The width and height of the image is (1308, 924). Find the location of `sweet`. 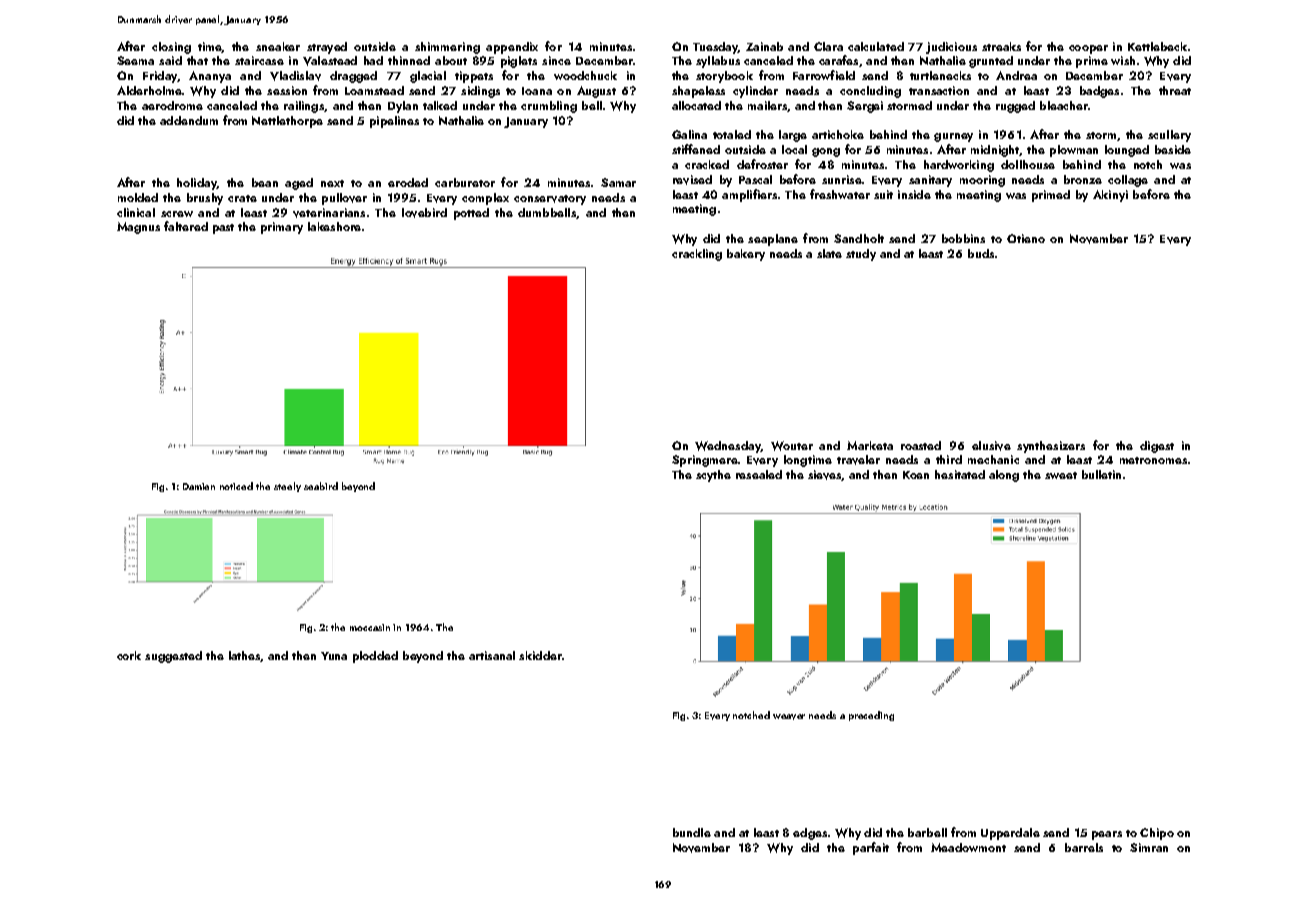

sweet is located at coordinates (1061, 475).
